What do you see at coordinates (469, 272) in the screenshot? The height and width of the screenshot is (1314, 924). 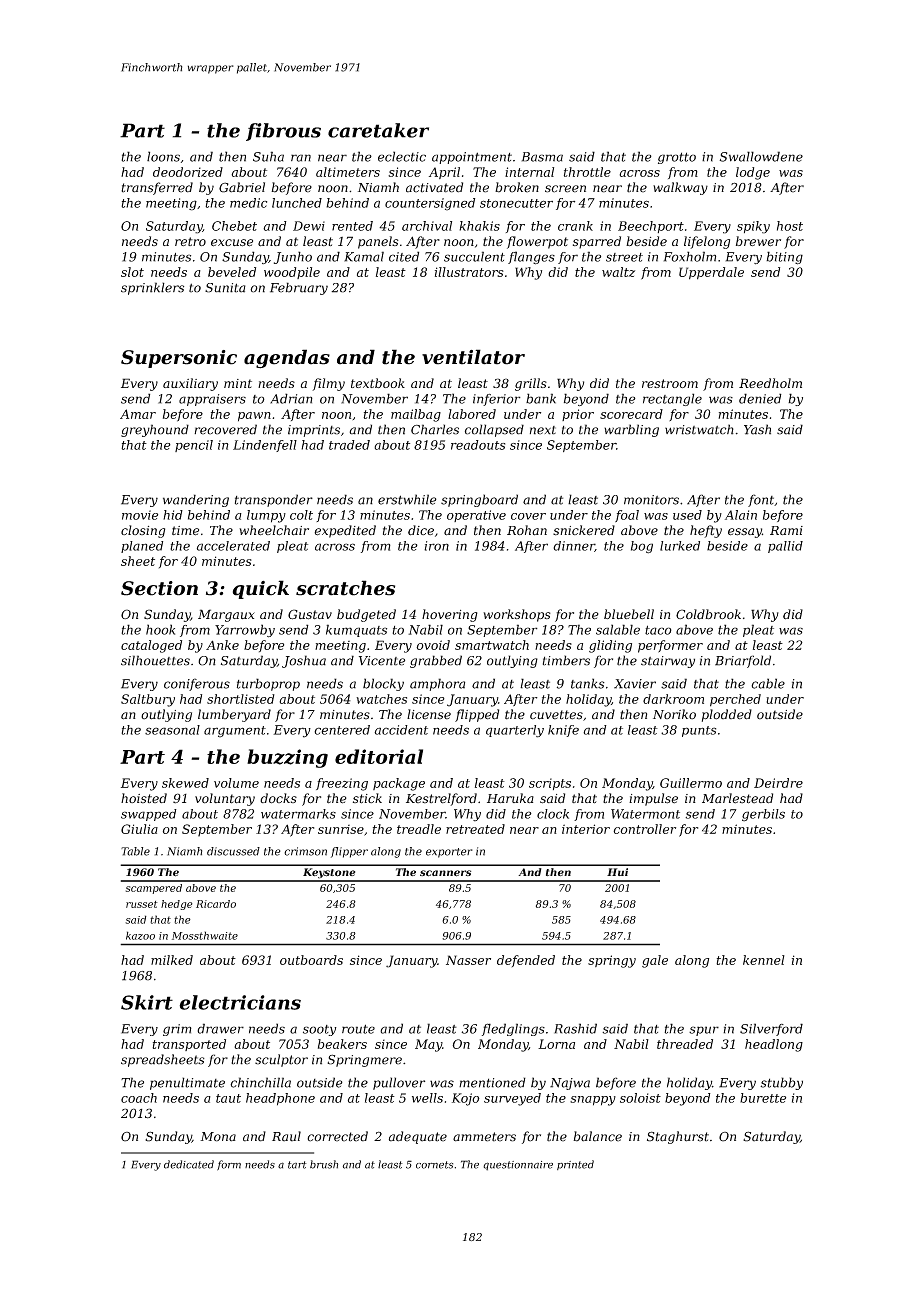 I see `illustrators` at bounding box center [469, 272].
